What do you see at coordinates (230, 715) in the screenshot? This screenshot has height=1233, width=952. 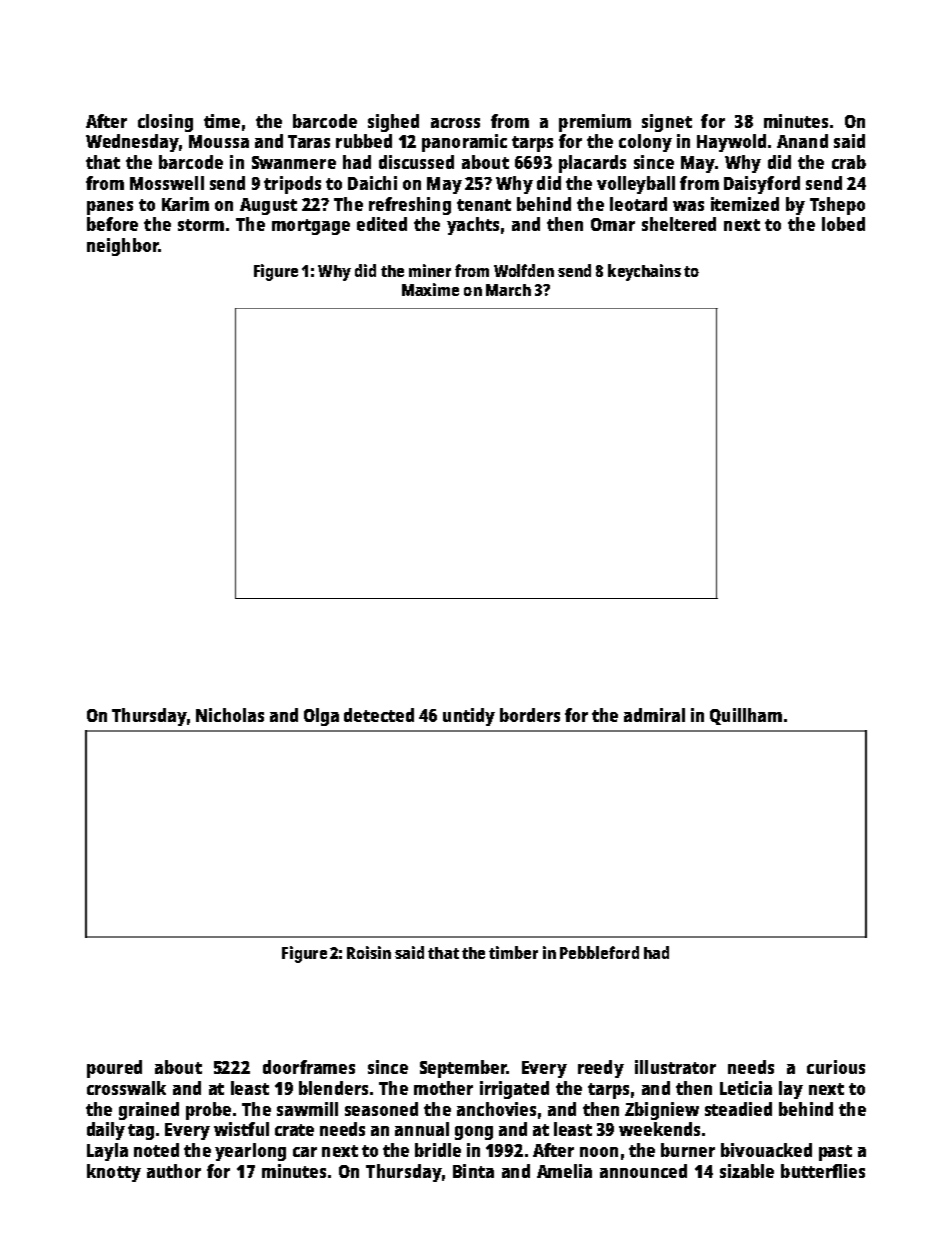 I see `Nicholas` at bounding box center [230, 715].
